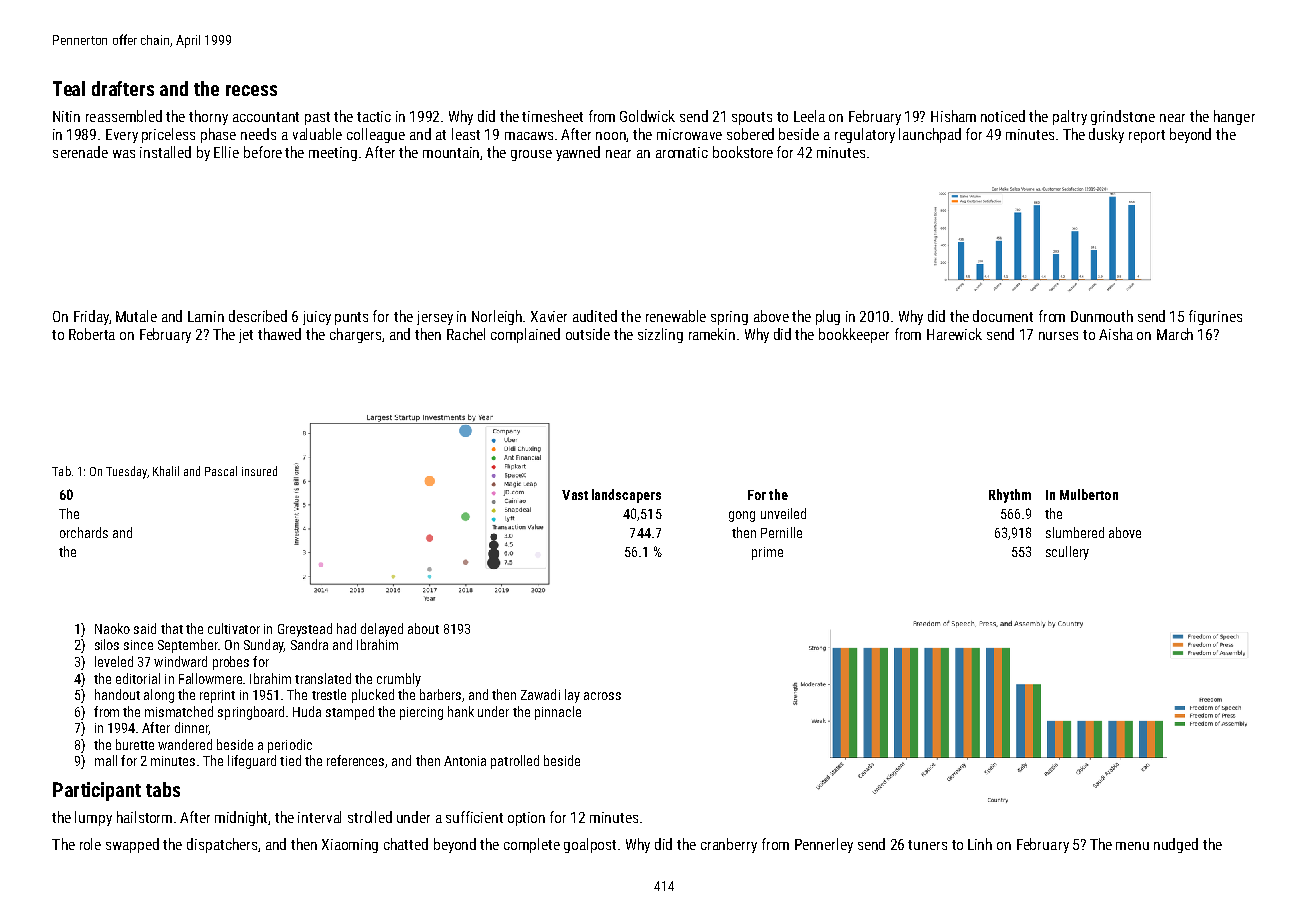 The image size is (1308, 924). Describe the element at coordinates (136, 316) in the page. I see `Mutale` at that location.
